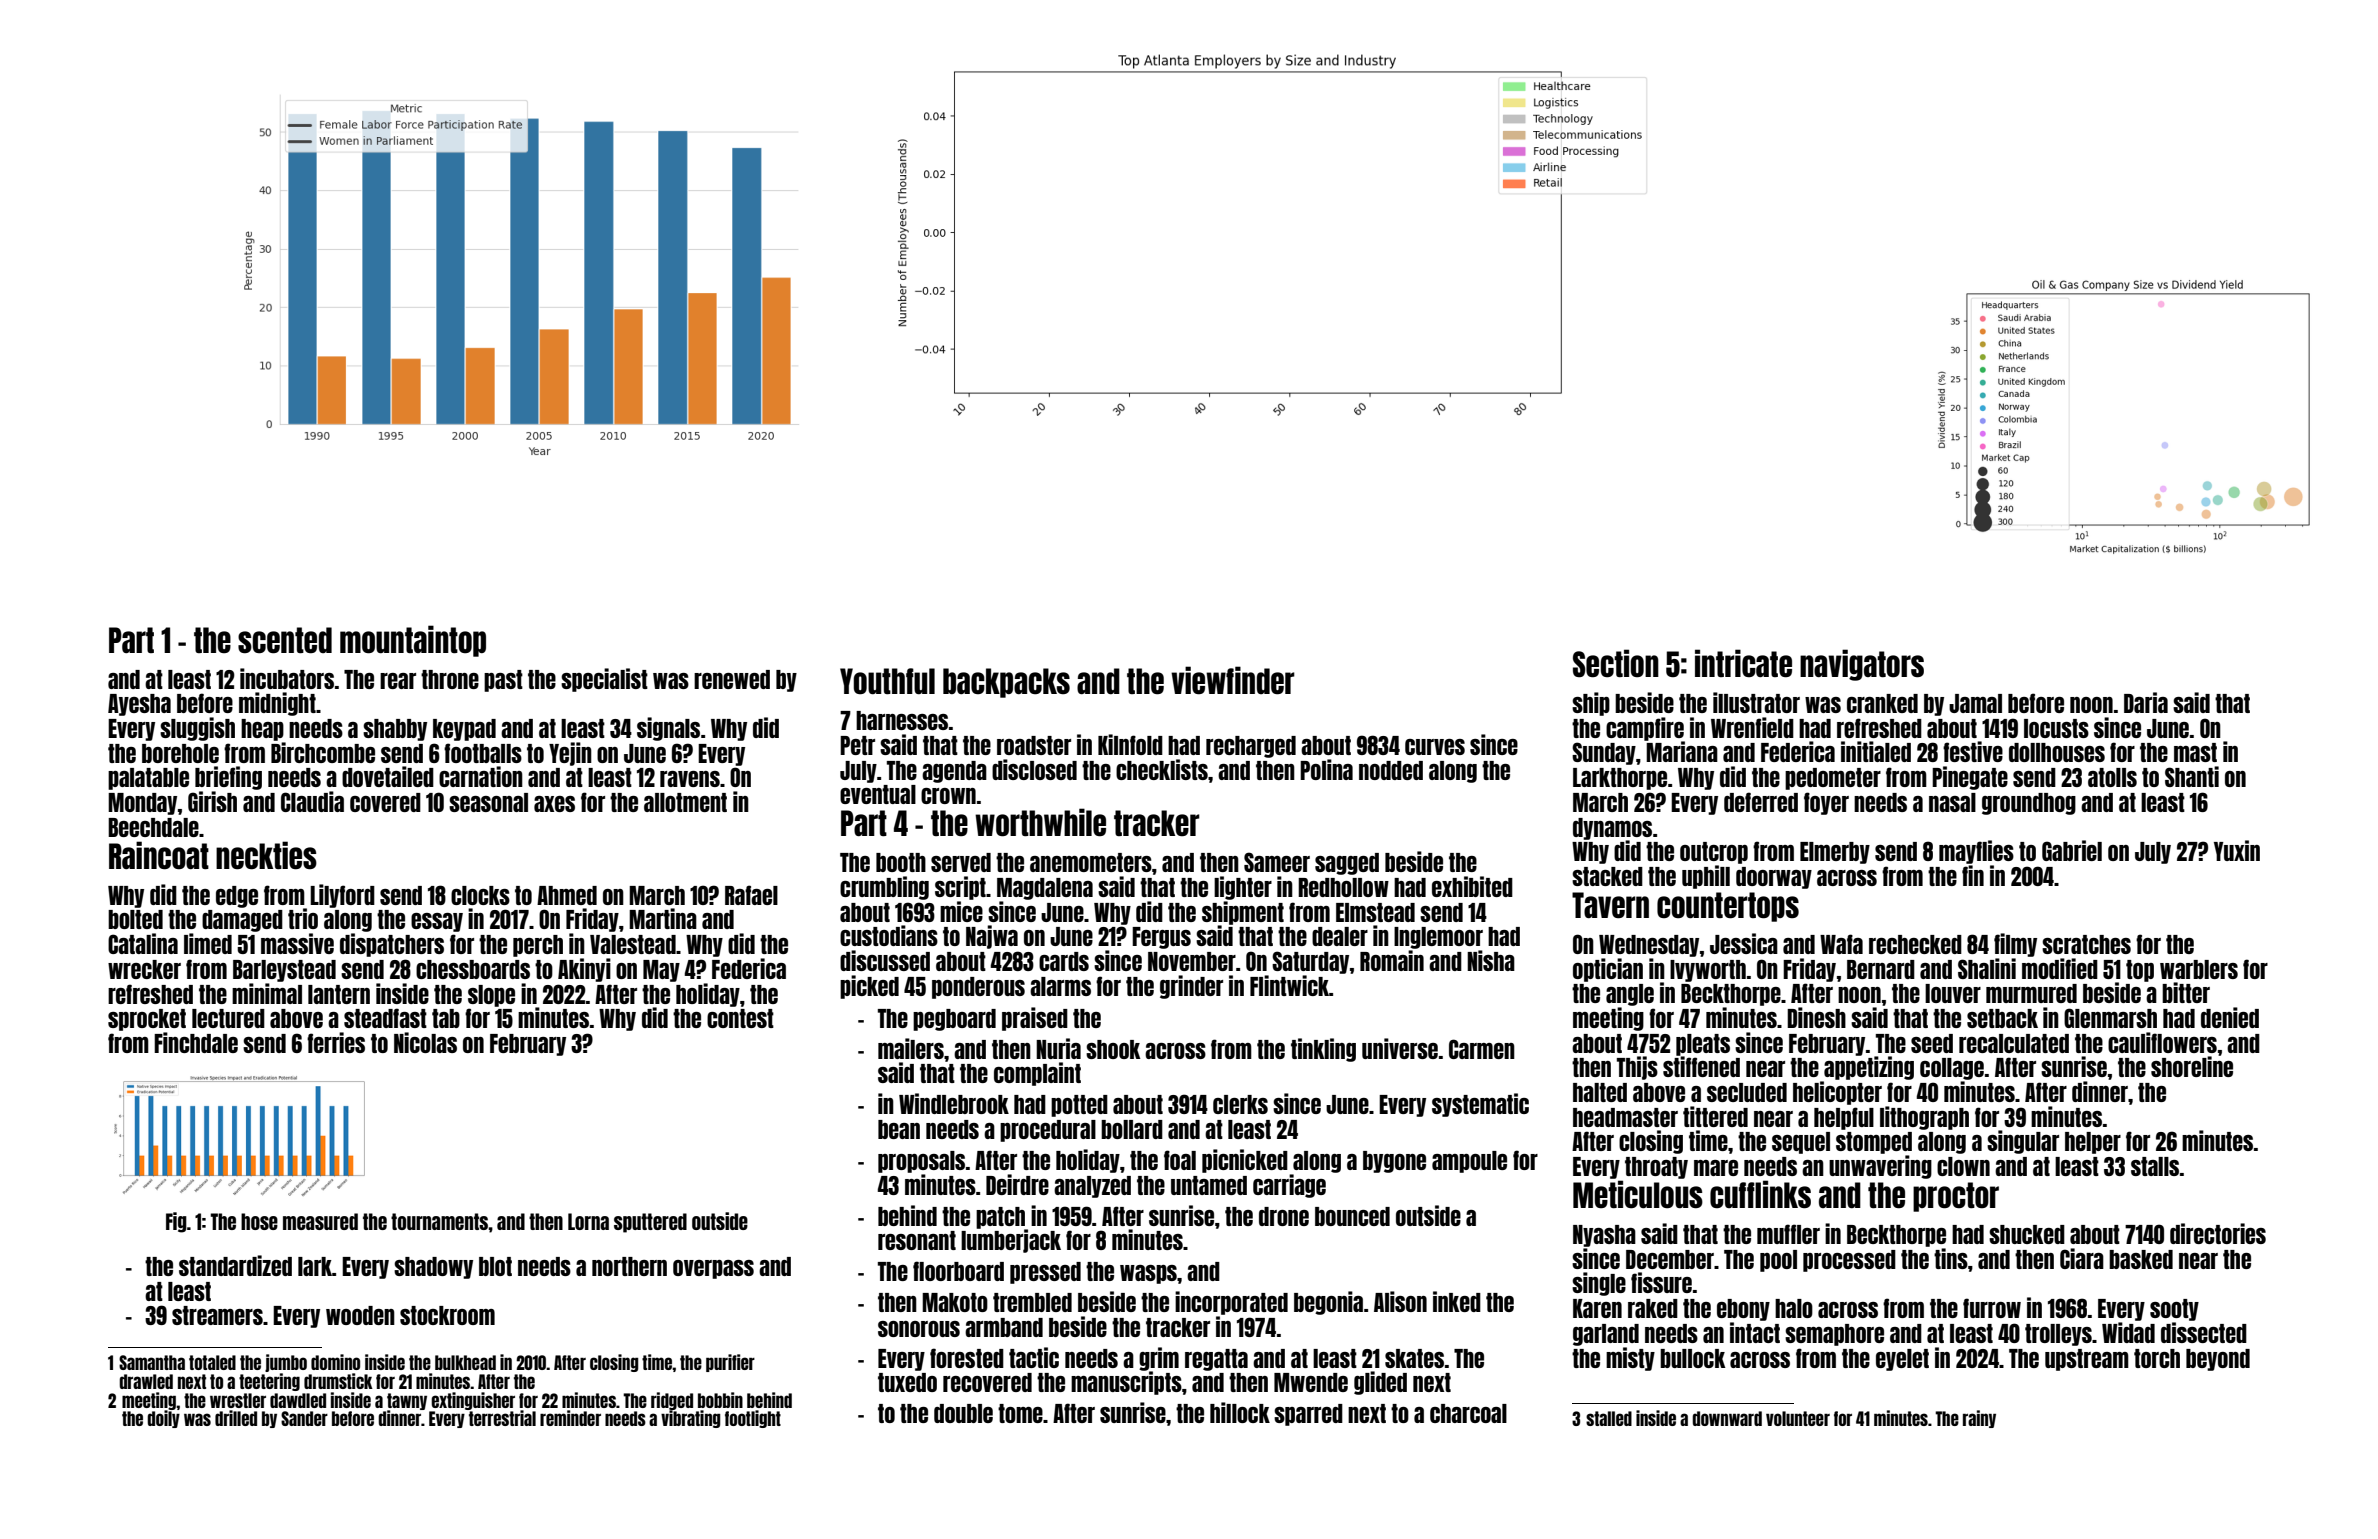 The image size is (2378, 1539). What do you see at coordinates (588, 1221) in the screenshot?
I see `Lorna` at bounding box center [588, 1221].
